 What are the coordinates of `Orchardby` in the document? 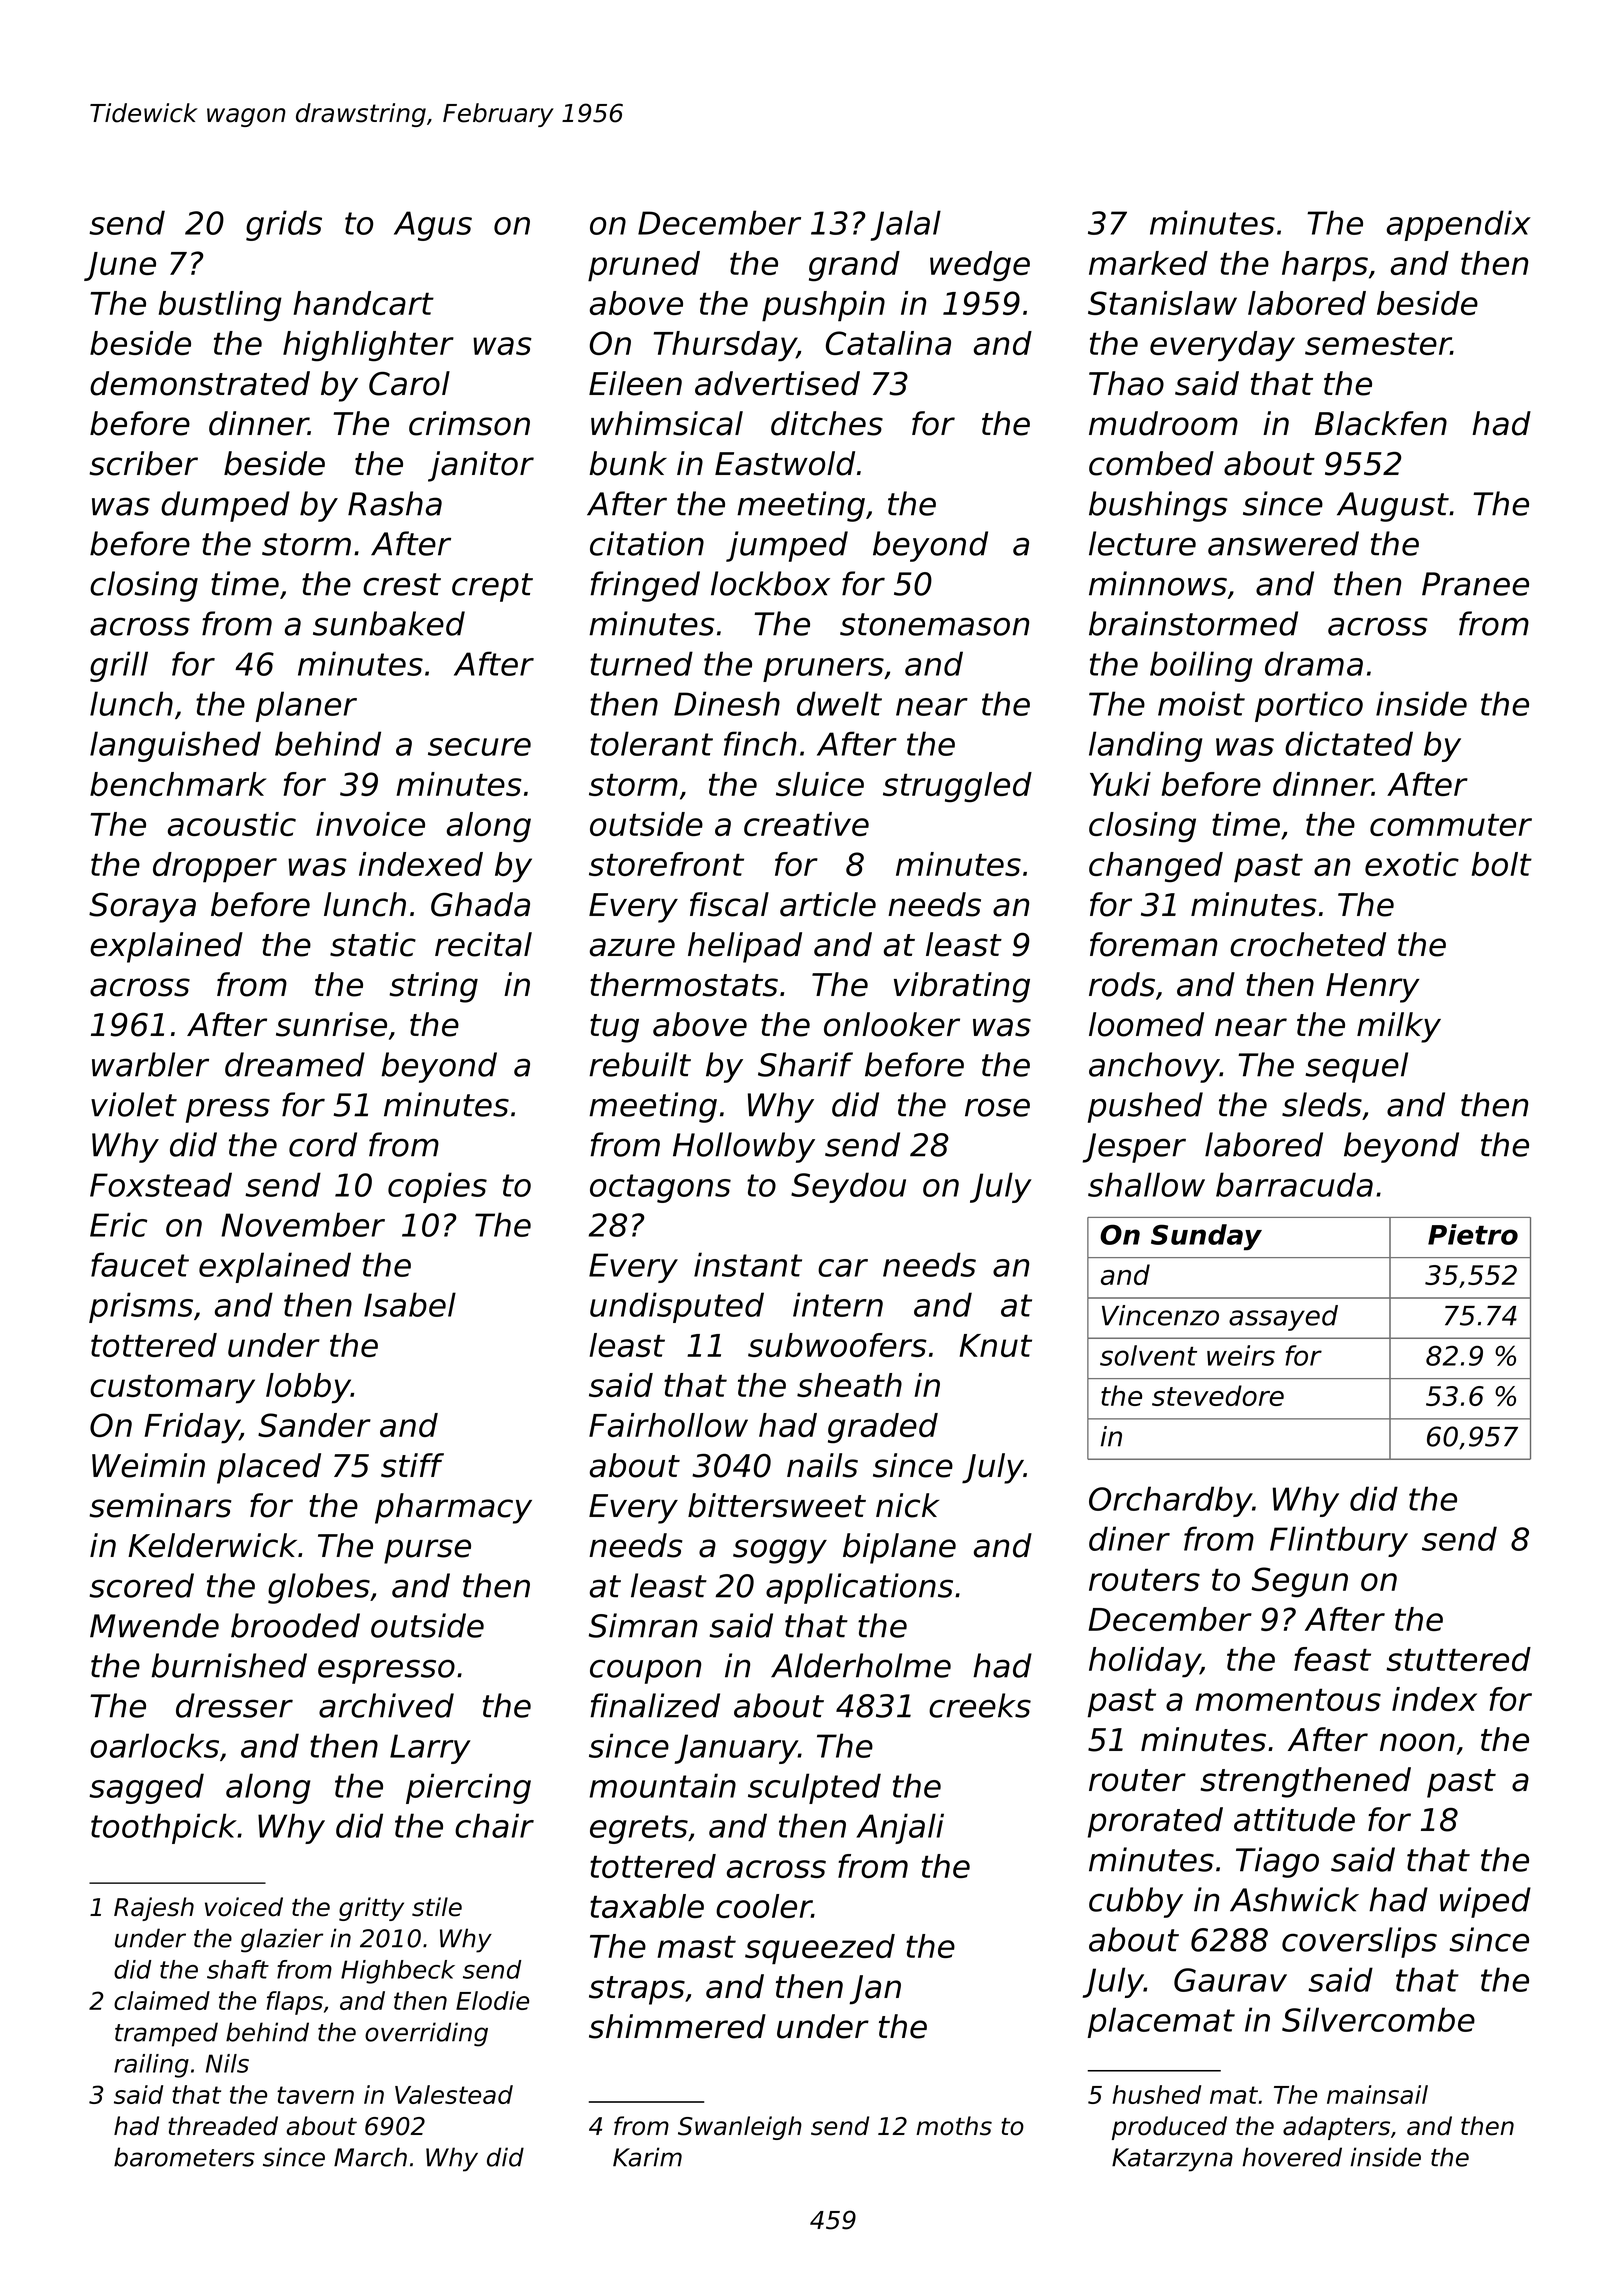 It's located at (1170, 1501).
